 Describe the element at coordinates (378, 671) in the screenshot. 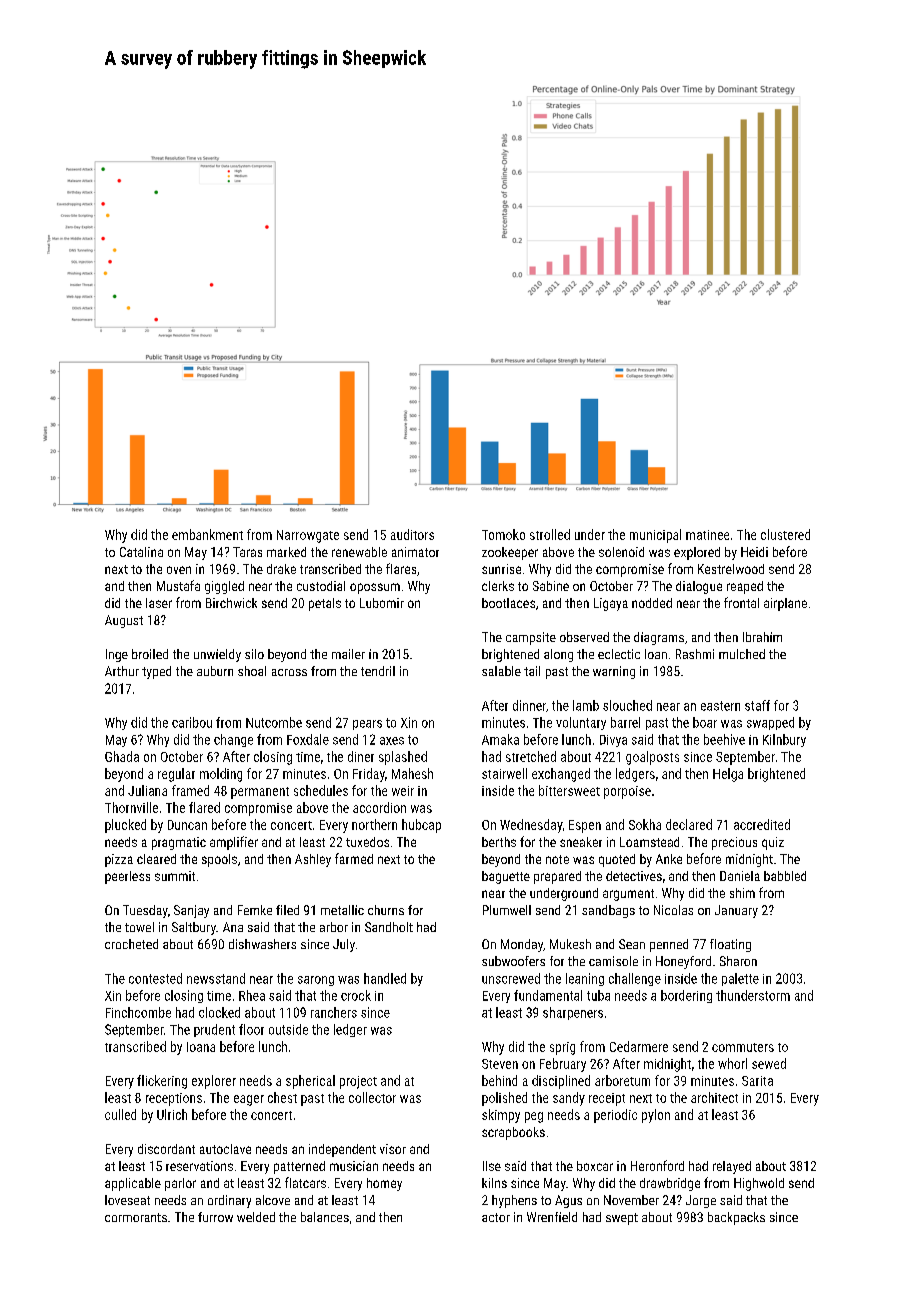

I see `tendril` at that location.
